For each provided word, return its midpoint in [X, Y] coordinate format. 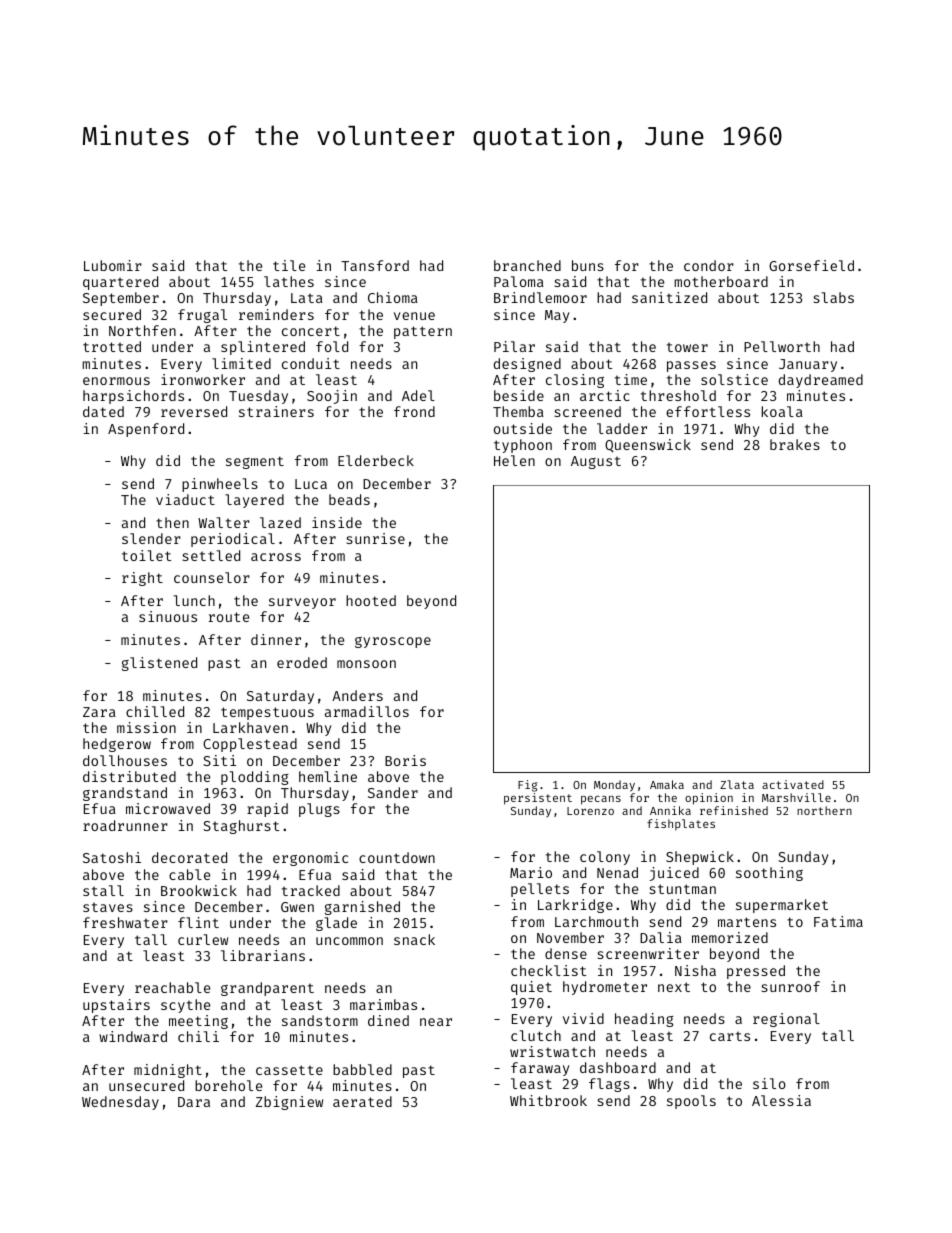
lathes [289, 281]
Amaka [667, 784]
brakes [795, 444]
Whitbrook [548, 1100]
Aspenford [146, 430]
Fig [527, 786]
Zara [99, 712]
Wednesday [120, 1103]
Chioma [393, 297]
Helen [514, 460]
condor [709, 265]
